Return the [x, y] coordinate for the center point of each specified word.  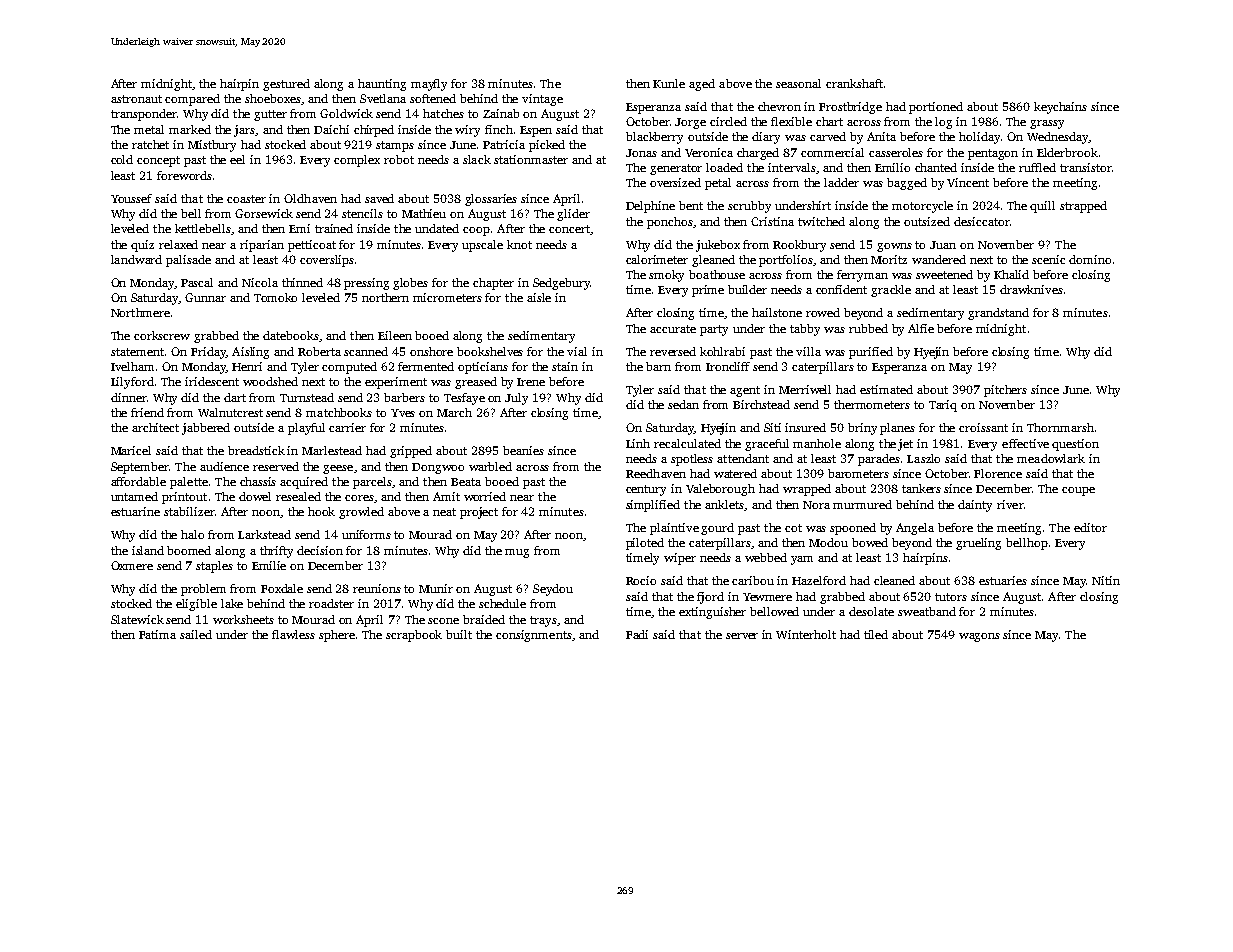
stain [565, 366]
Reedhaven [656, 473]
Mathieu [424, 213]
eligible [196, 605]
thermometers [872, 404]
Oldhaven [310, 198]
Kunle [669, 83]
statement [137, 352]
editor [1090, 527]
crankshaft [854, 83]
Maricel [131, 450]
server [742, 636]
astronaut [136, 99]
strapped [1083, 207]
